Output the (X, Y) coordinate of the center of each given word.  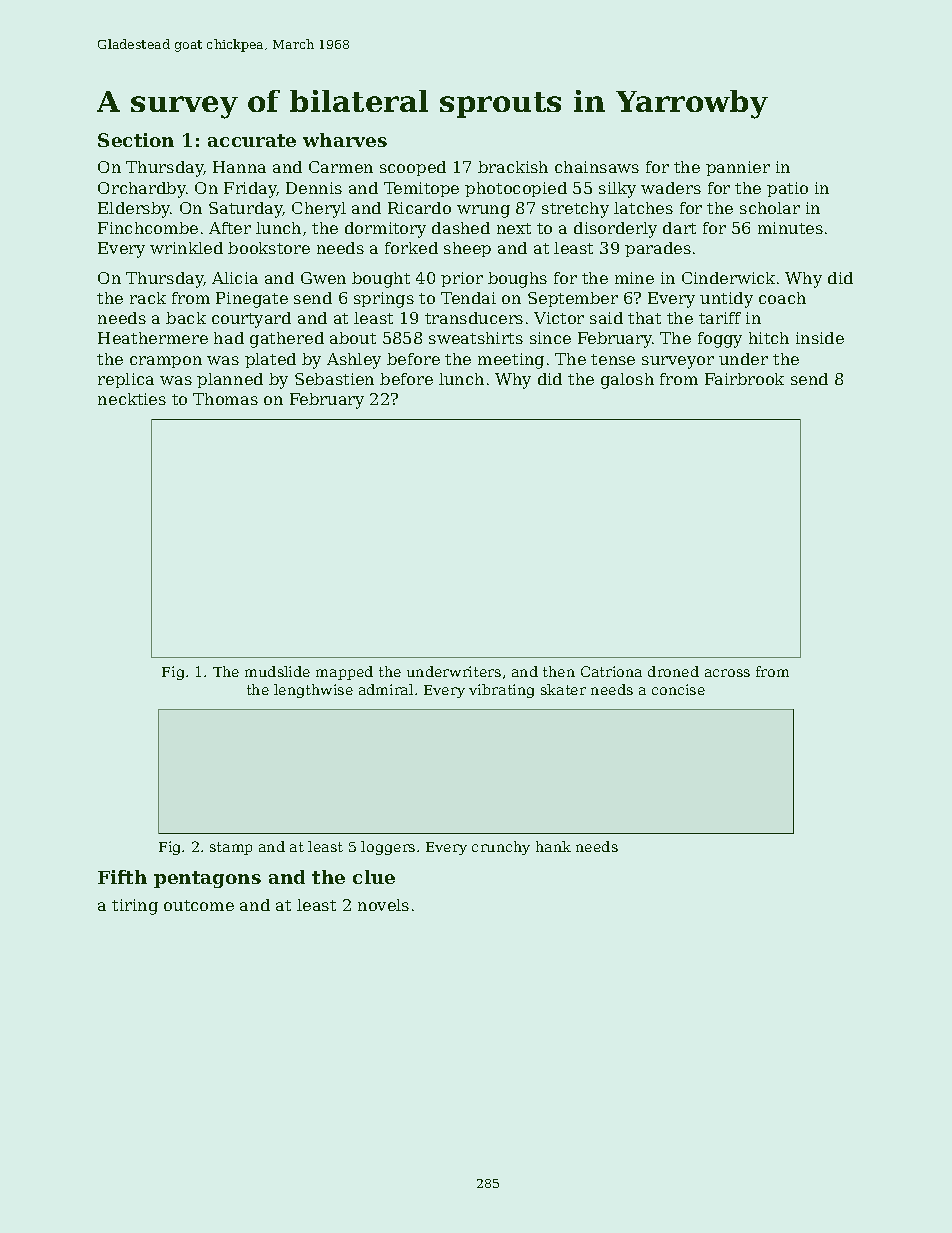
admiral (386, 689)
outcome (199, 905)
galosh (627, 381)
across (727, 673)
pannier (738, 168)
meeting (511, 361)
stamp (231, 848)
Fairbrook (744, 379)
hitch (769, 338)
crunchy (501, 848)
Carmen (341, 167)
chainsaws (597, 167)
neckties (132, 399)
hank (553, 846)
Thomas (225, 399)
